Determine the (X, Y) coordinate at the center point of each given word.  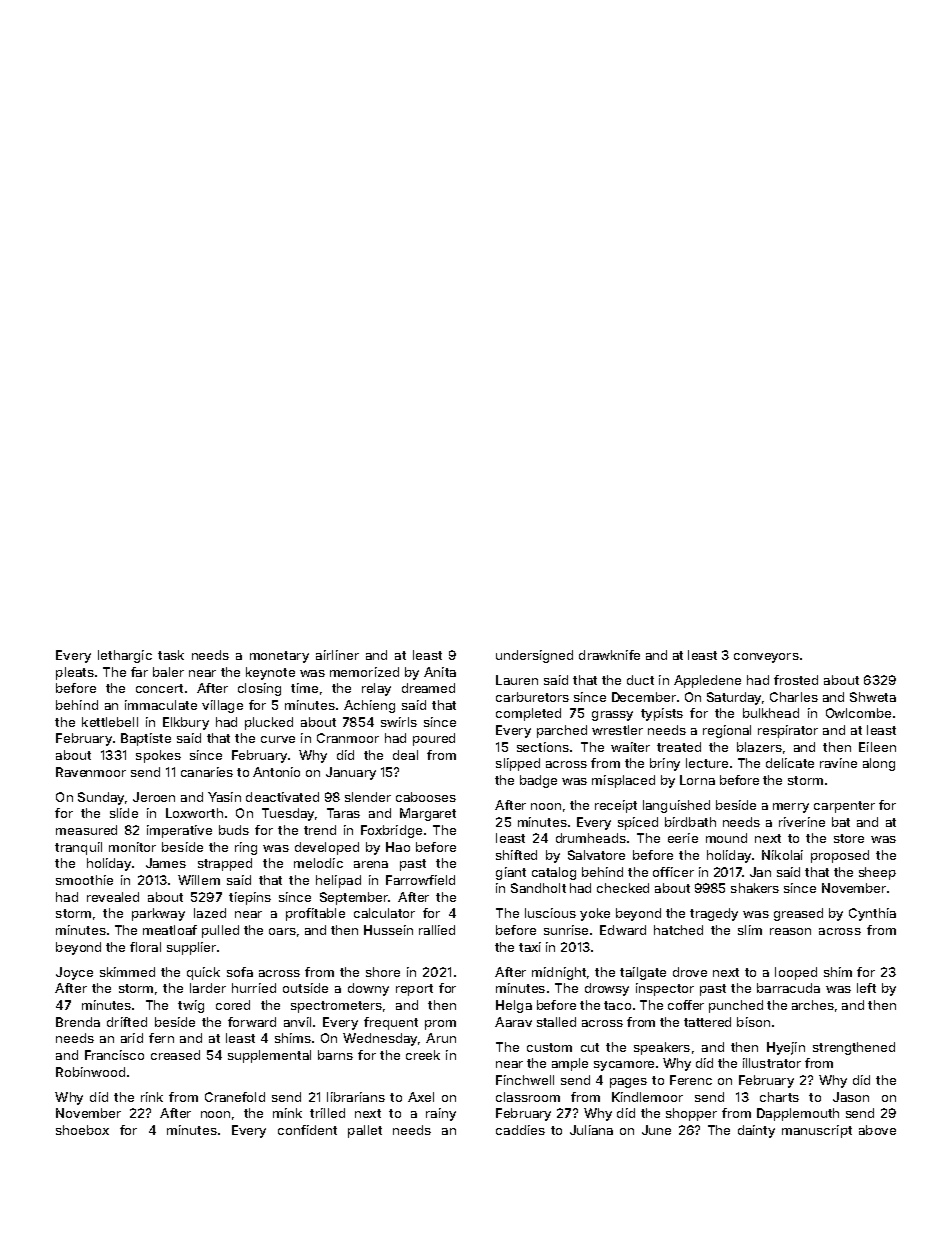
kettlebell (110, 722)
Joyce (74, 973)
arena (371, 864)
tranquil (78, 848)
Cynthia (872, 914)
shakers (755, 888)
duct (640, 680)
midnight (559, 973)
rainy (441, 1114)
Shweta (873, 697)
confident (307, 1130)
